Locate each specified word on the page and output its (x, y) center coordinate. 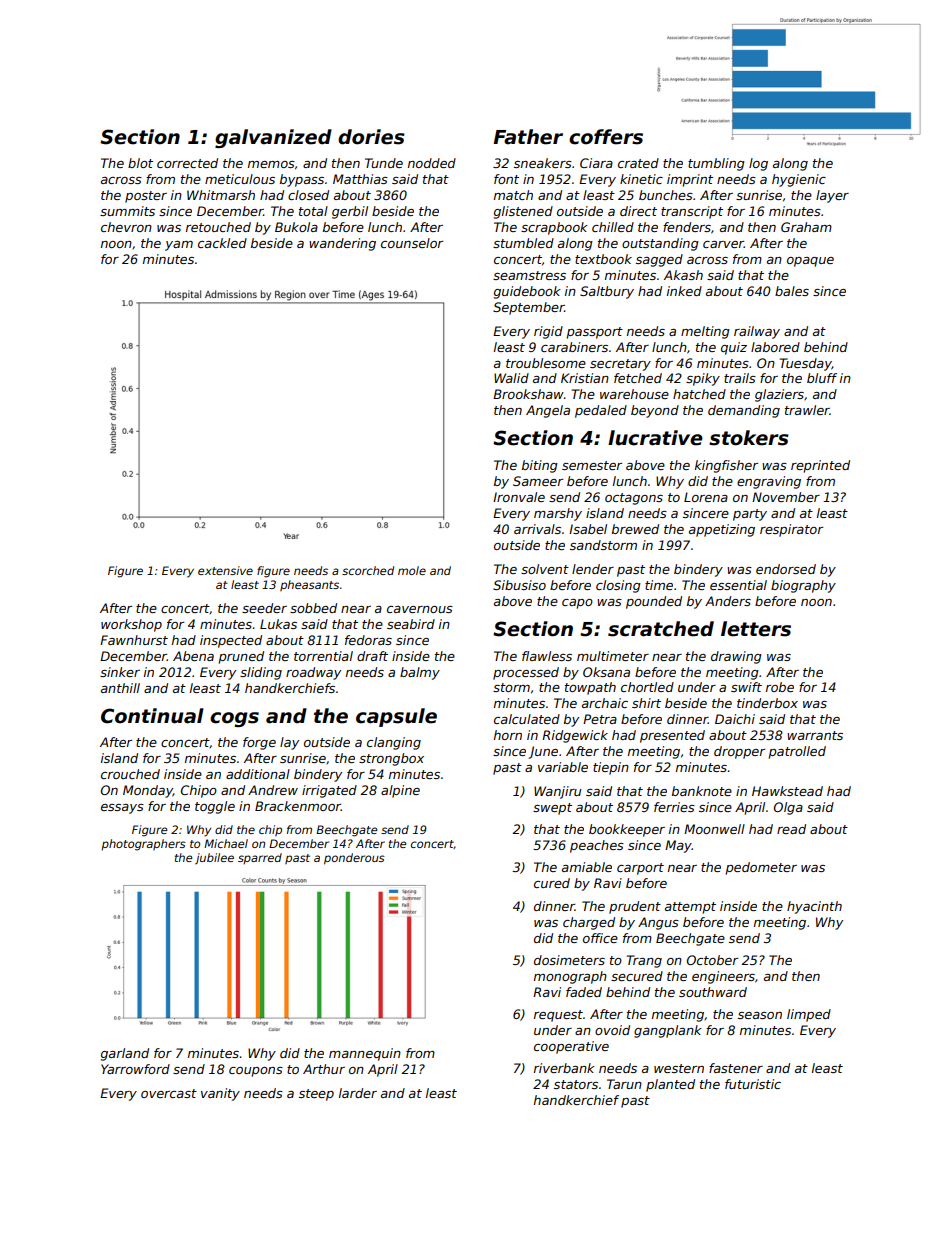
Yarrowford (135, 1069)
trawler (807, 410)
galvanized (273, 138)
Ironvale (519, 497)
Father (528, 137)
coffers (606, 137)
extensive (225, 570)
